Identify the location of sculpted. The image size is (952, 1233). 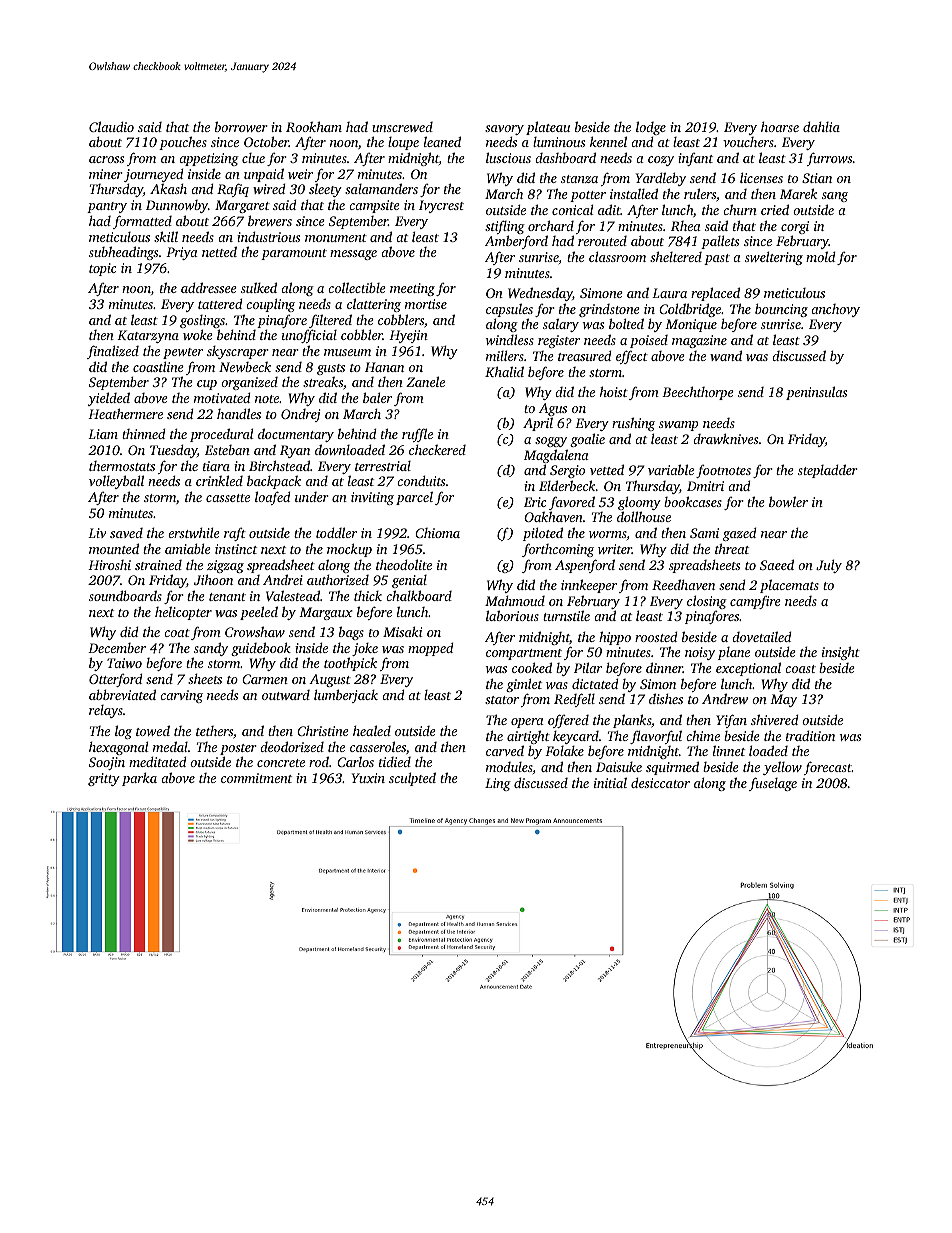
(412, 779).
